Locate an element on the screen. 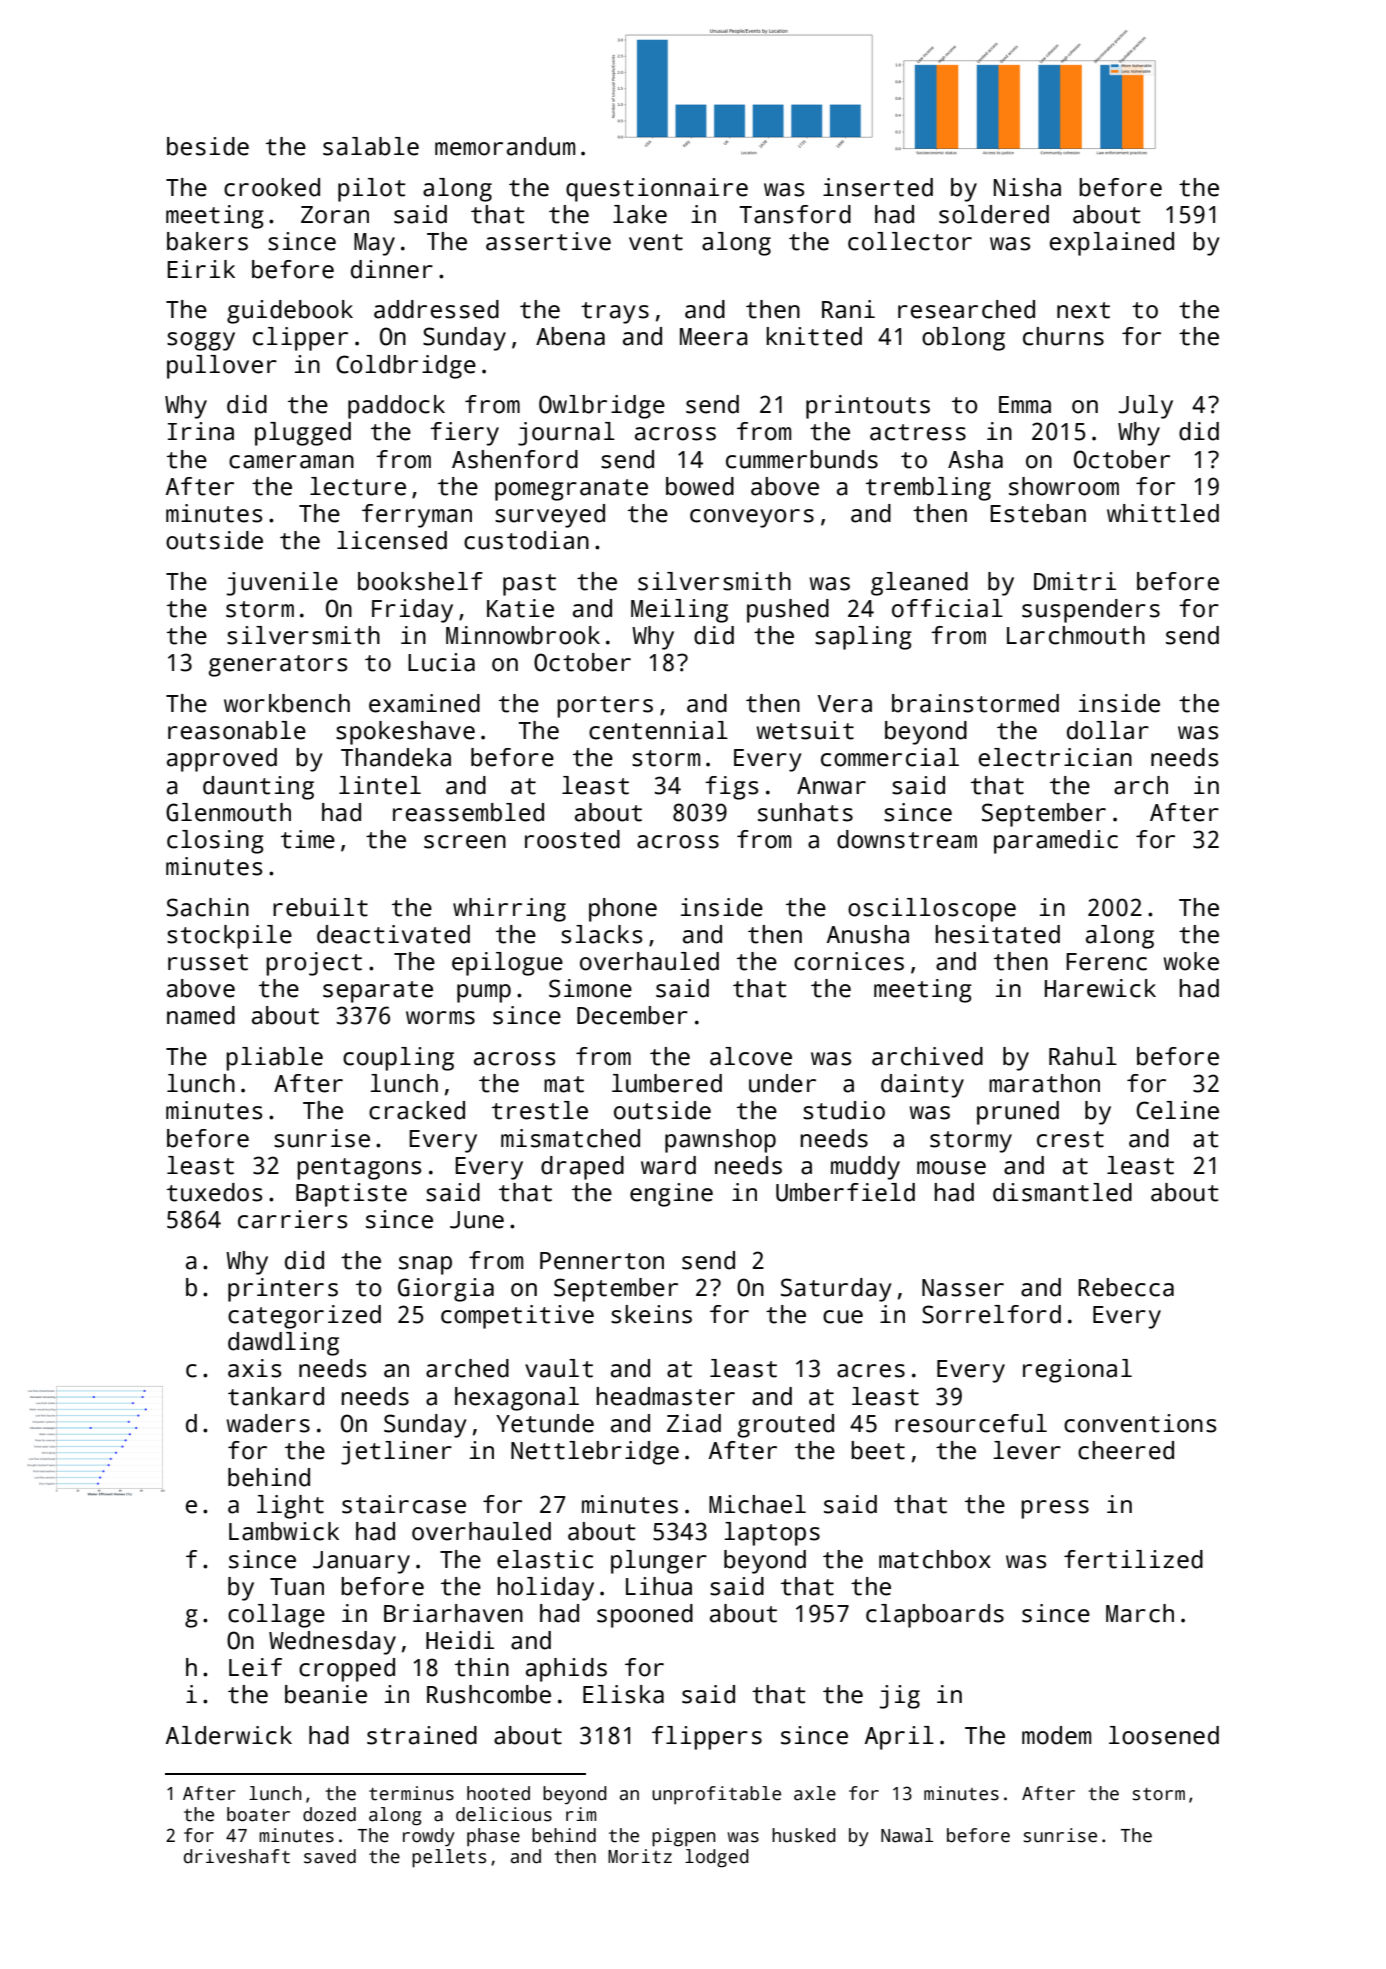  Ziad is located at coordinates (694, 1423).
